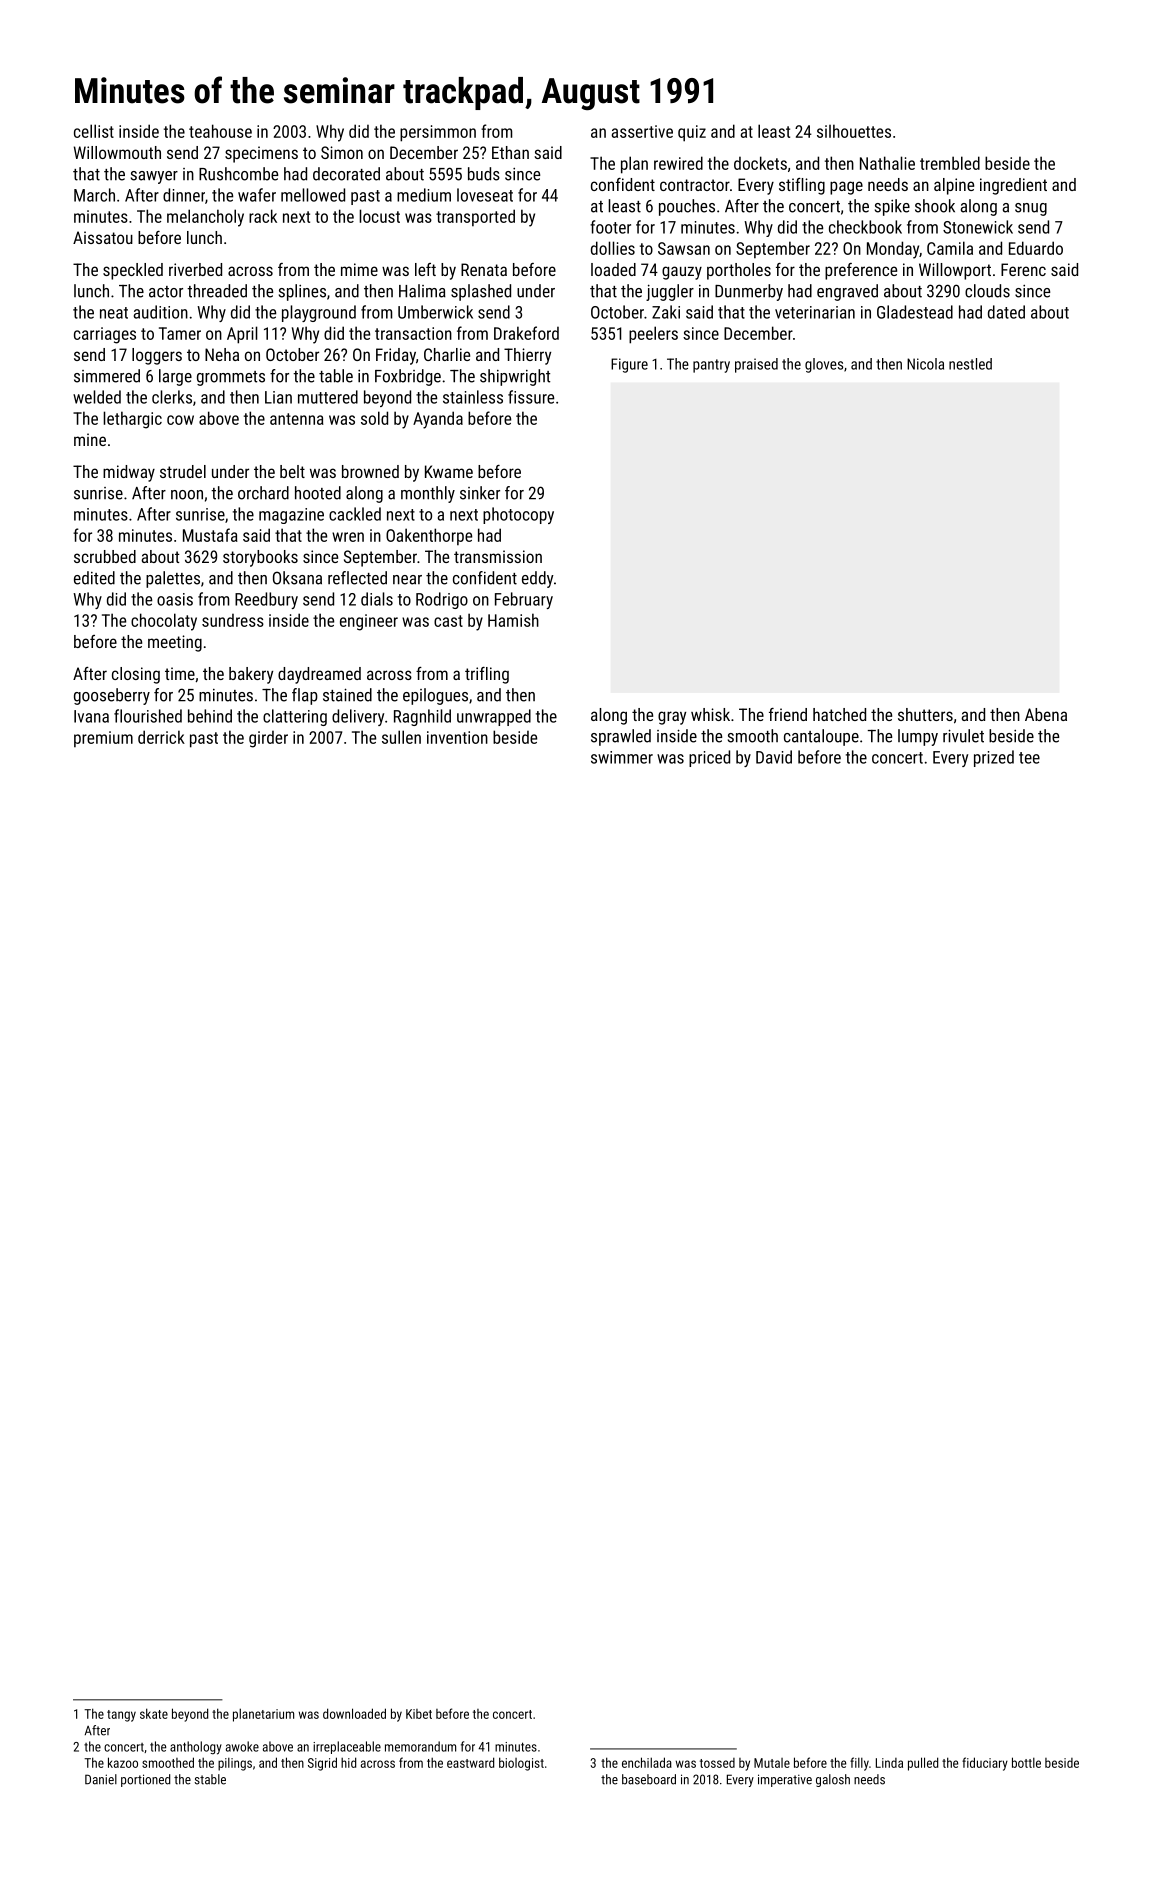  Describe the element at coordinates (278, 397) in the screenshot. I see `Lian` at that location.
